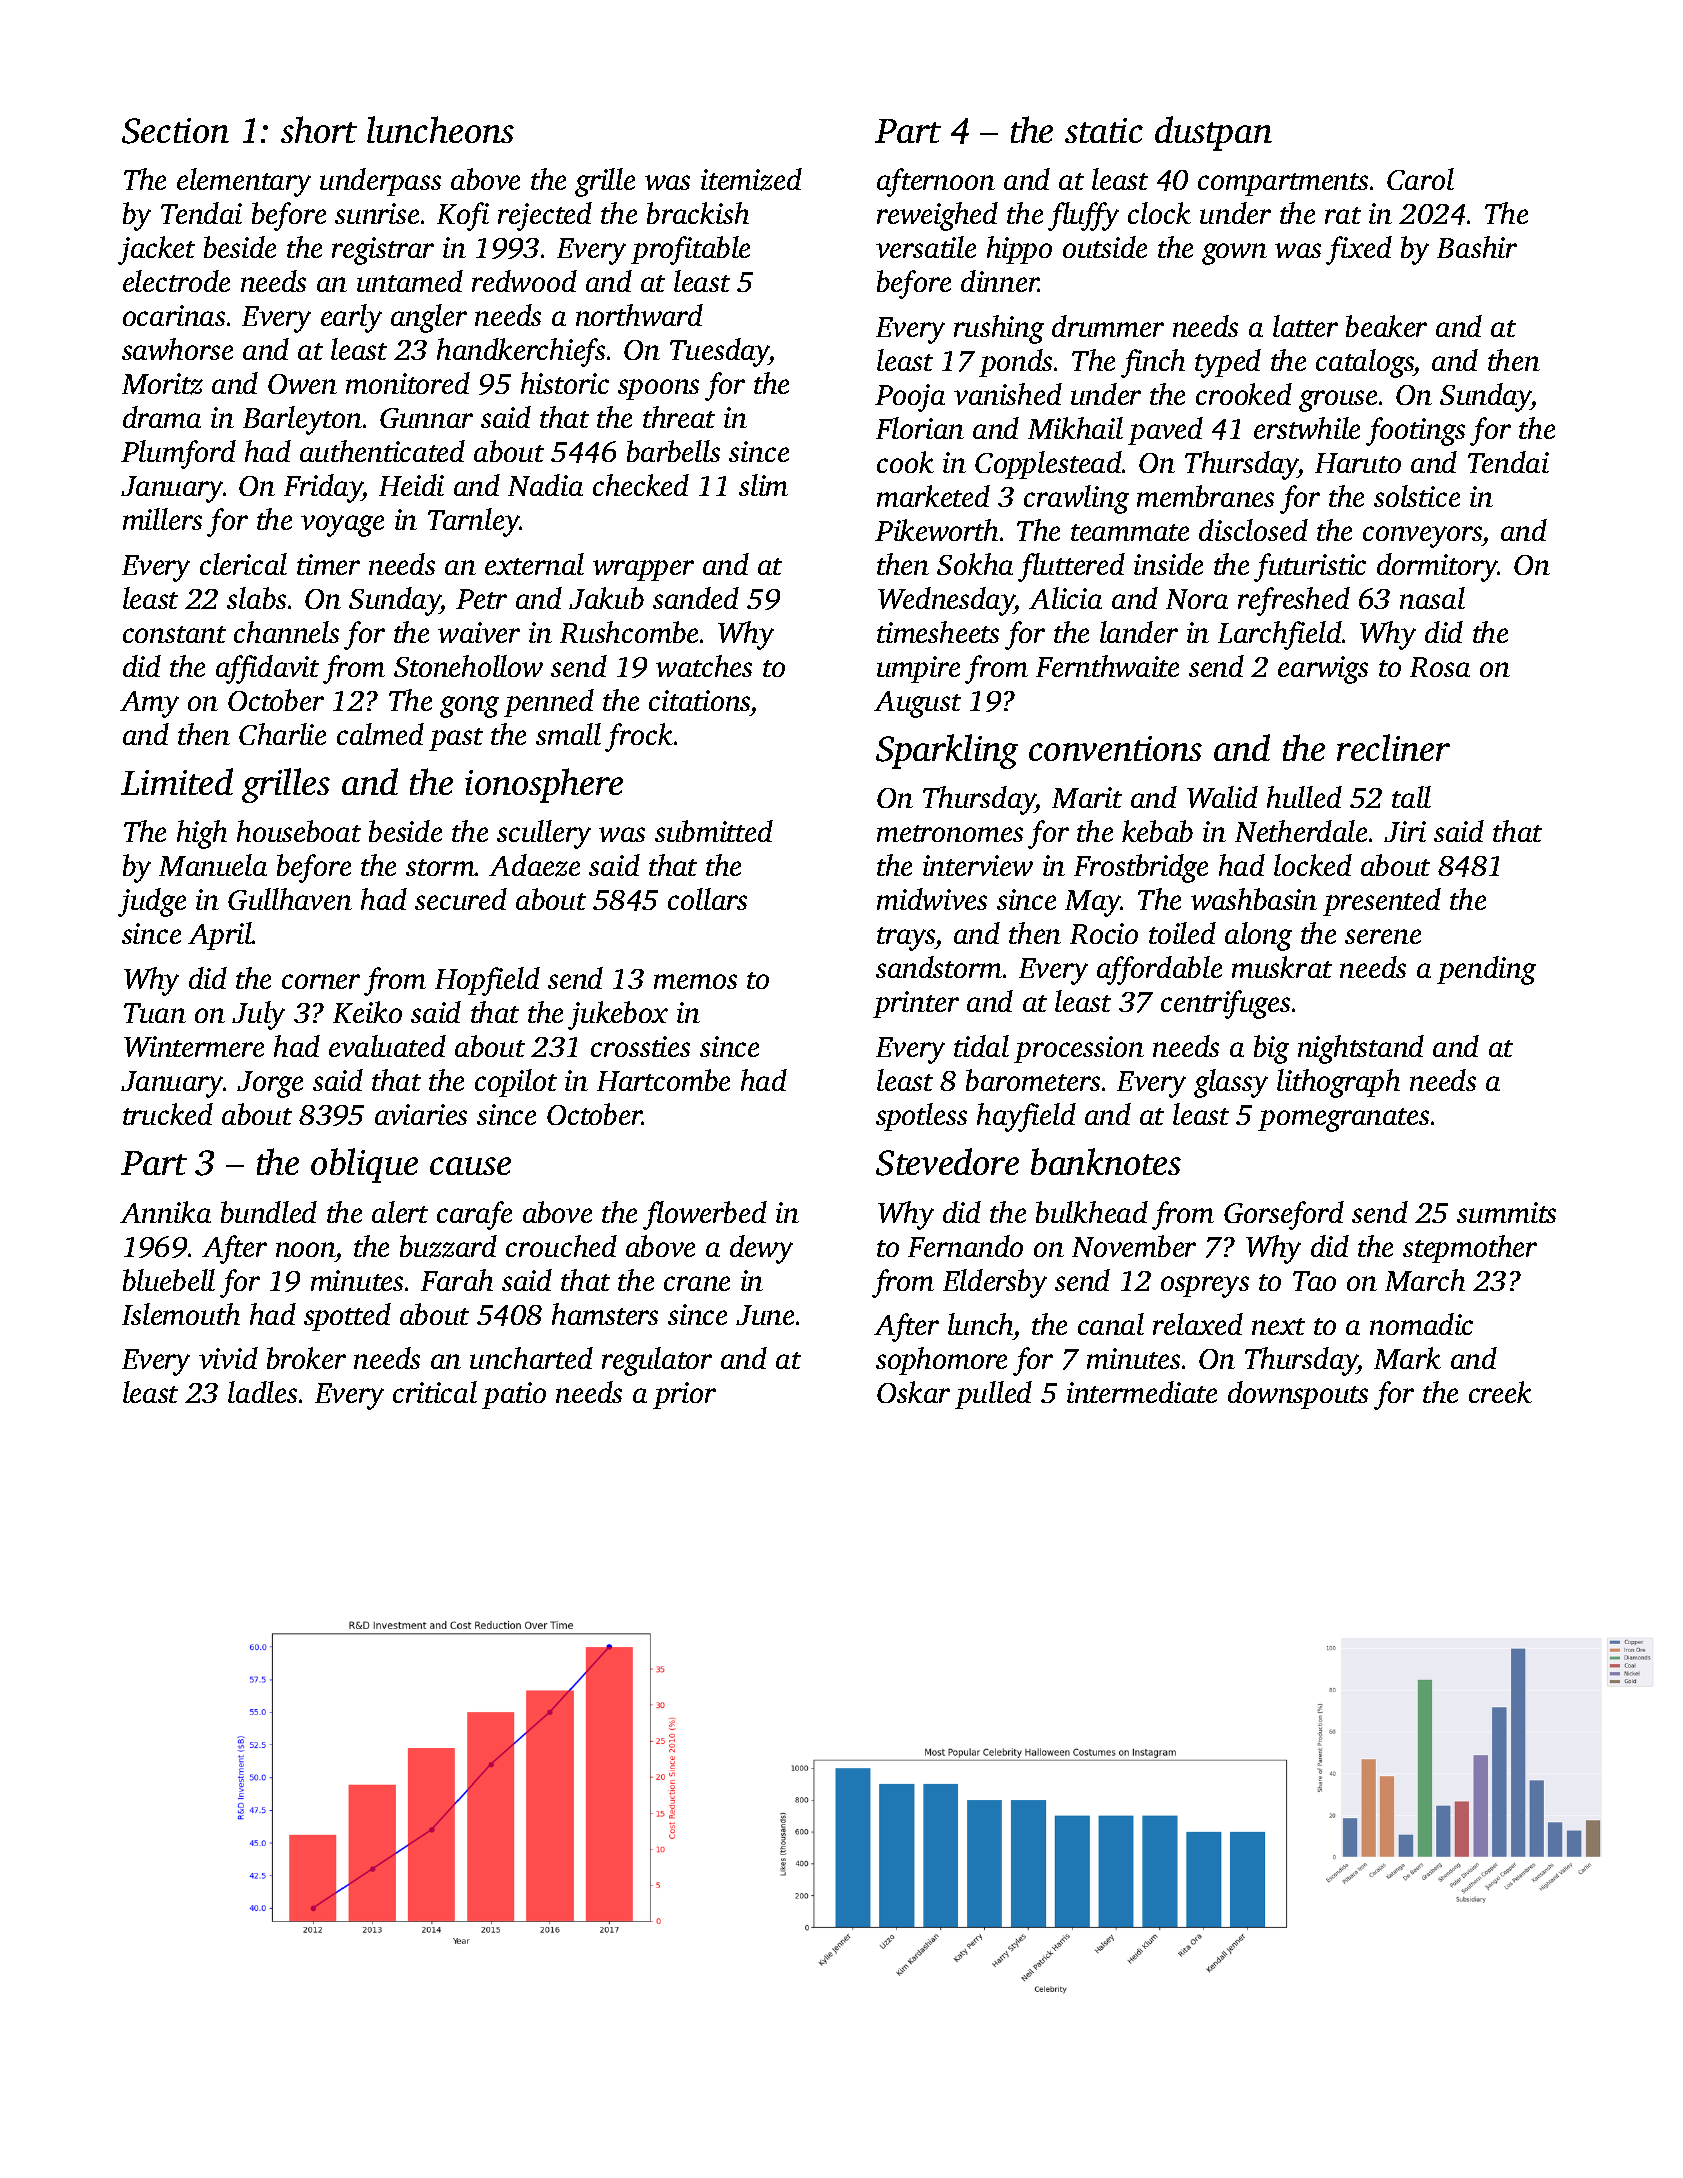 The height and width of the screenshot is (2178, 1683). Describe the element at coordinates (1477, 247) in the screenshot. I see `Bashir` at that location.
